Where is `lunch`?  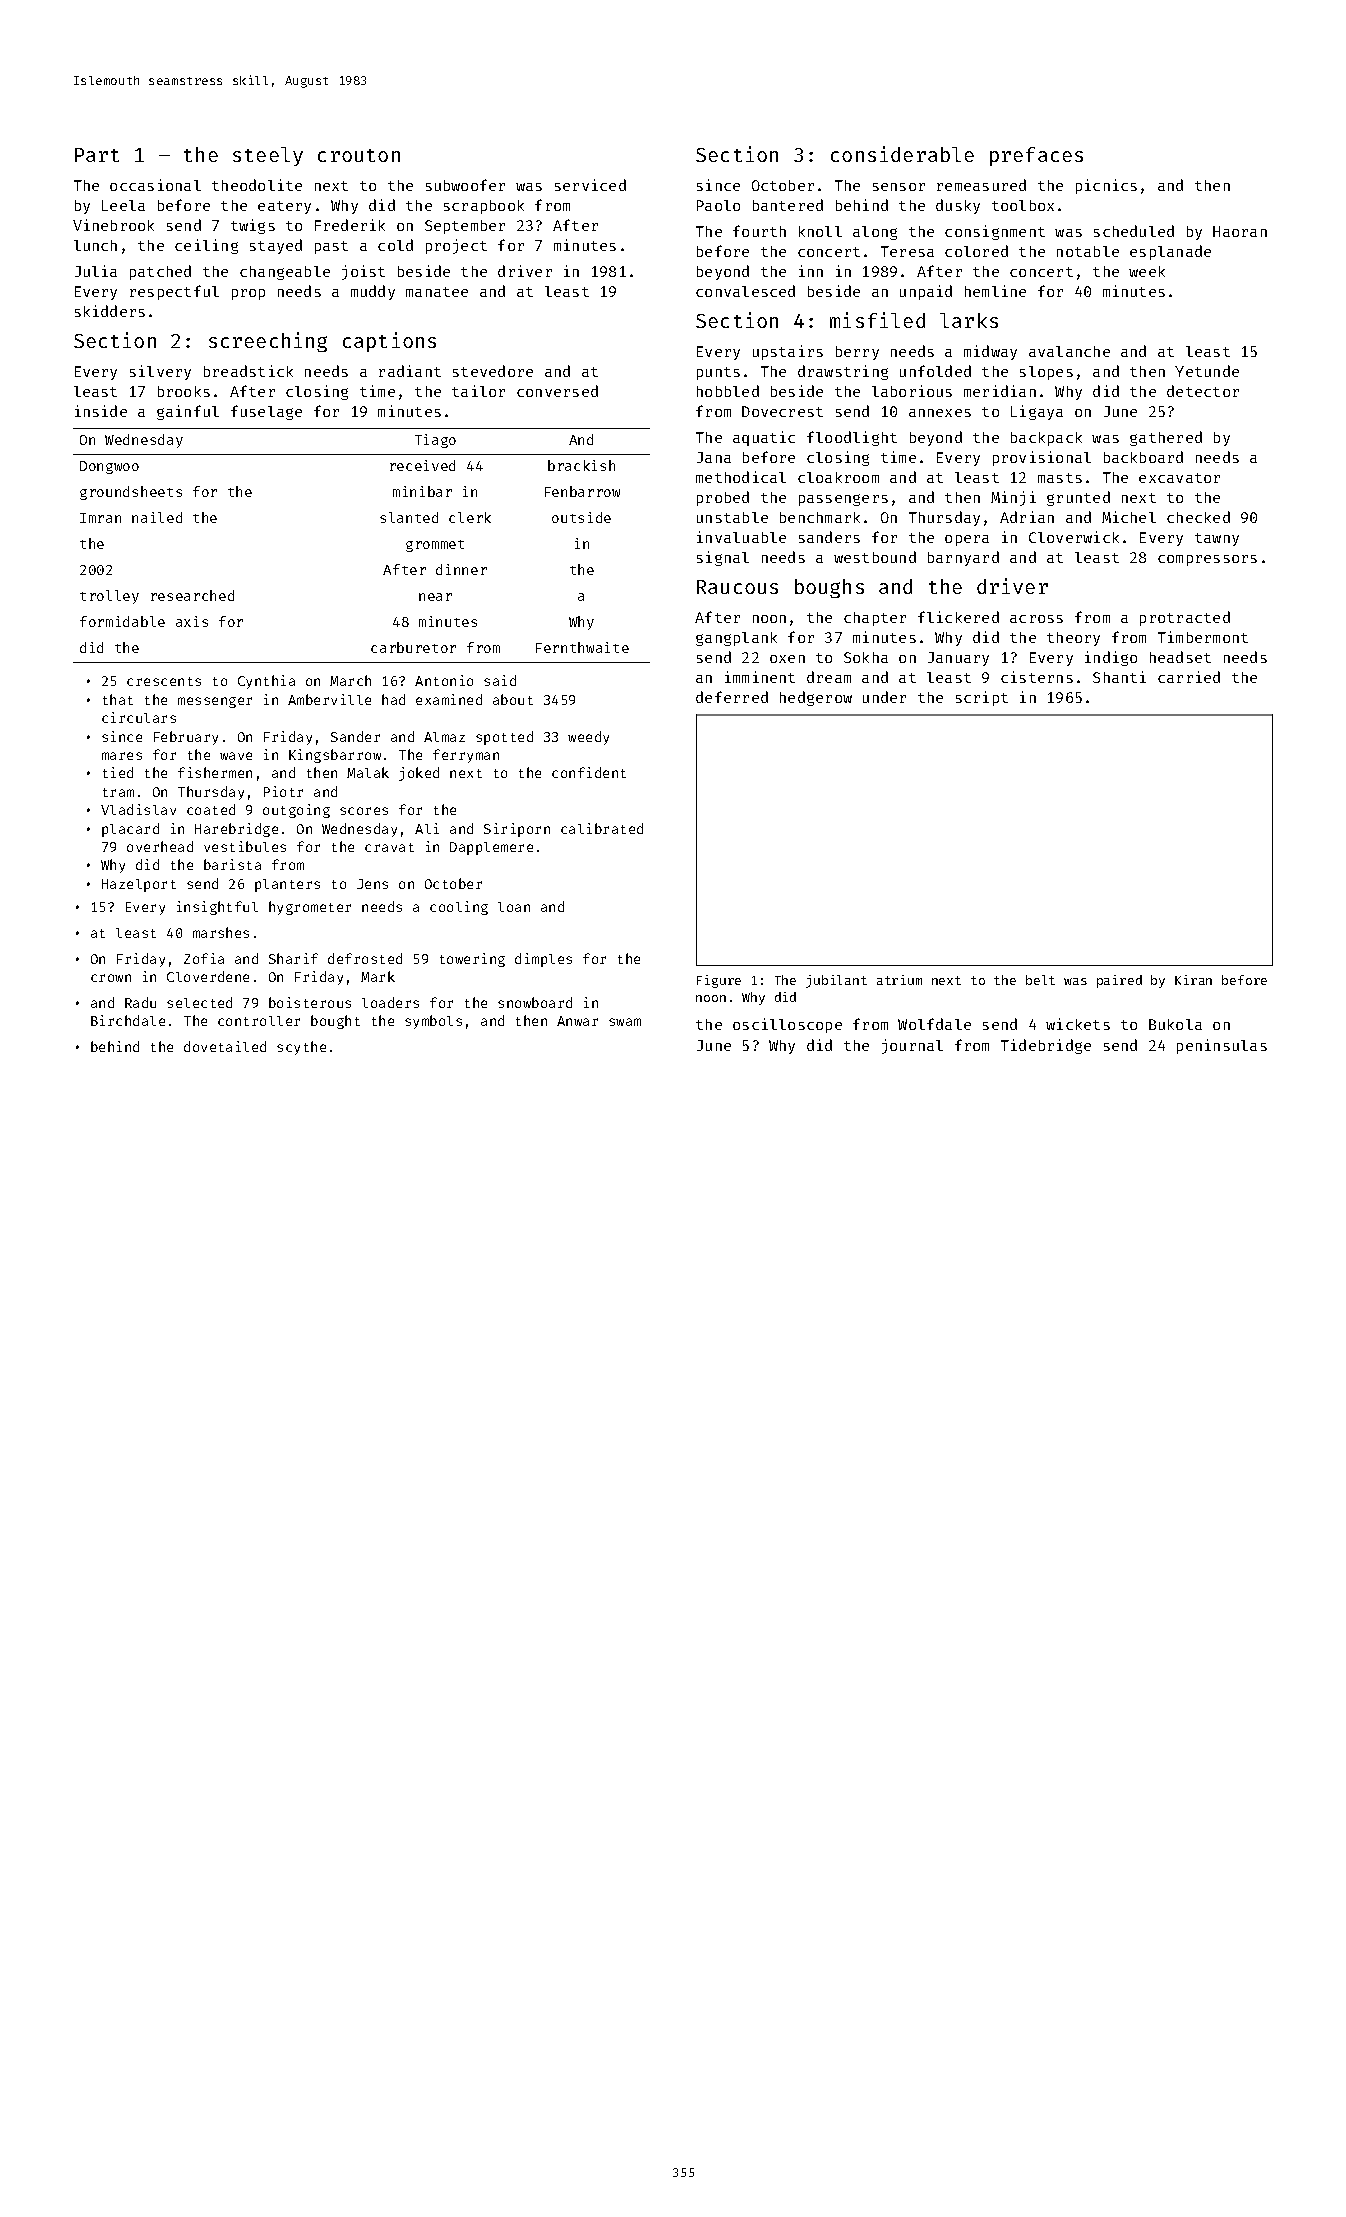 lunch is located at coordinates (95, 245).
